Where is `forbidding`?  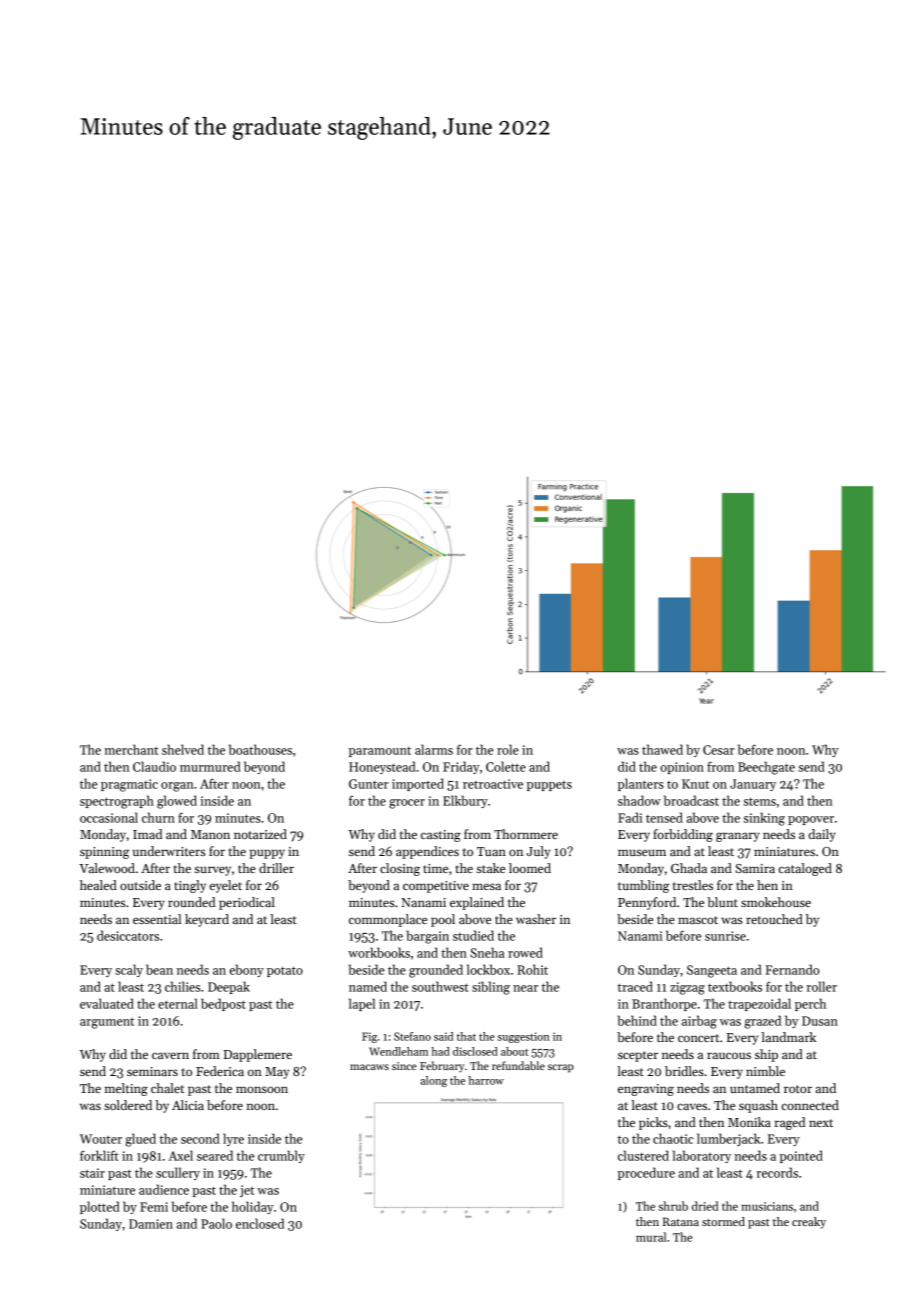
forbidding is located at coordinates (683, 835).
